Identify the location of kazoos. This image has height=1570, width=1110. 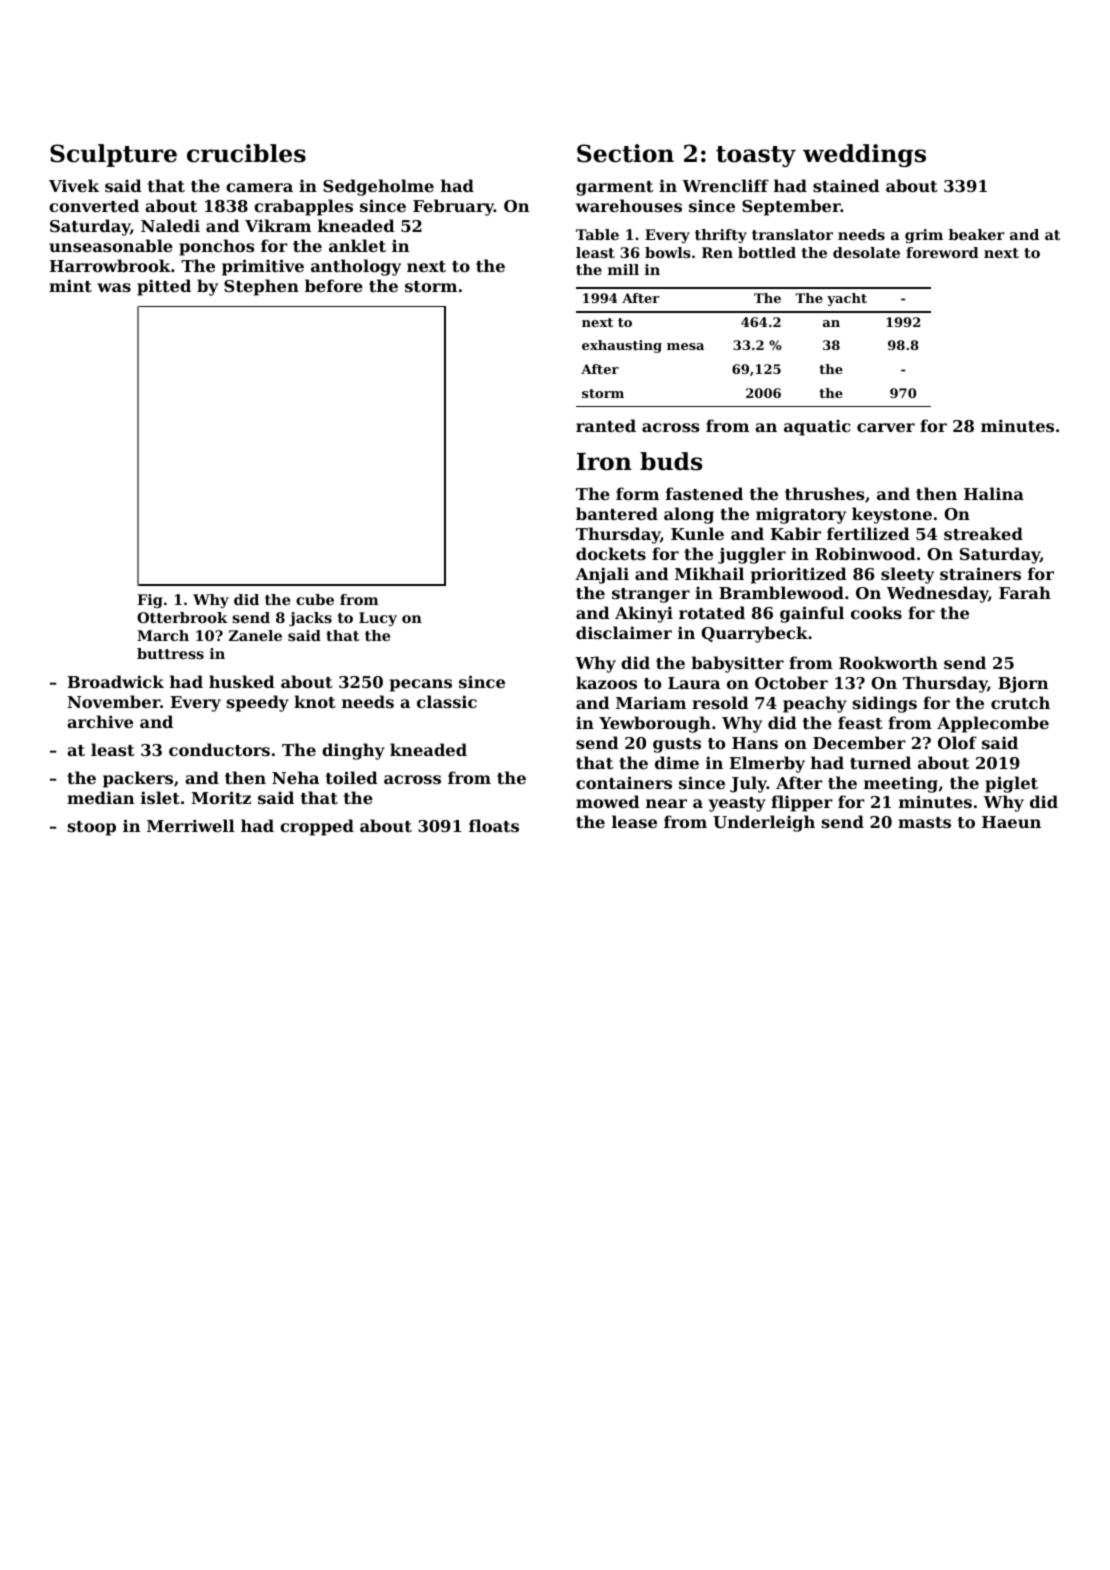
(606, 682).
